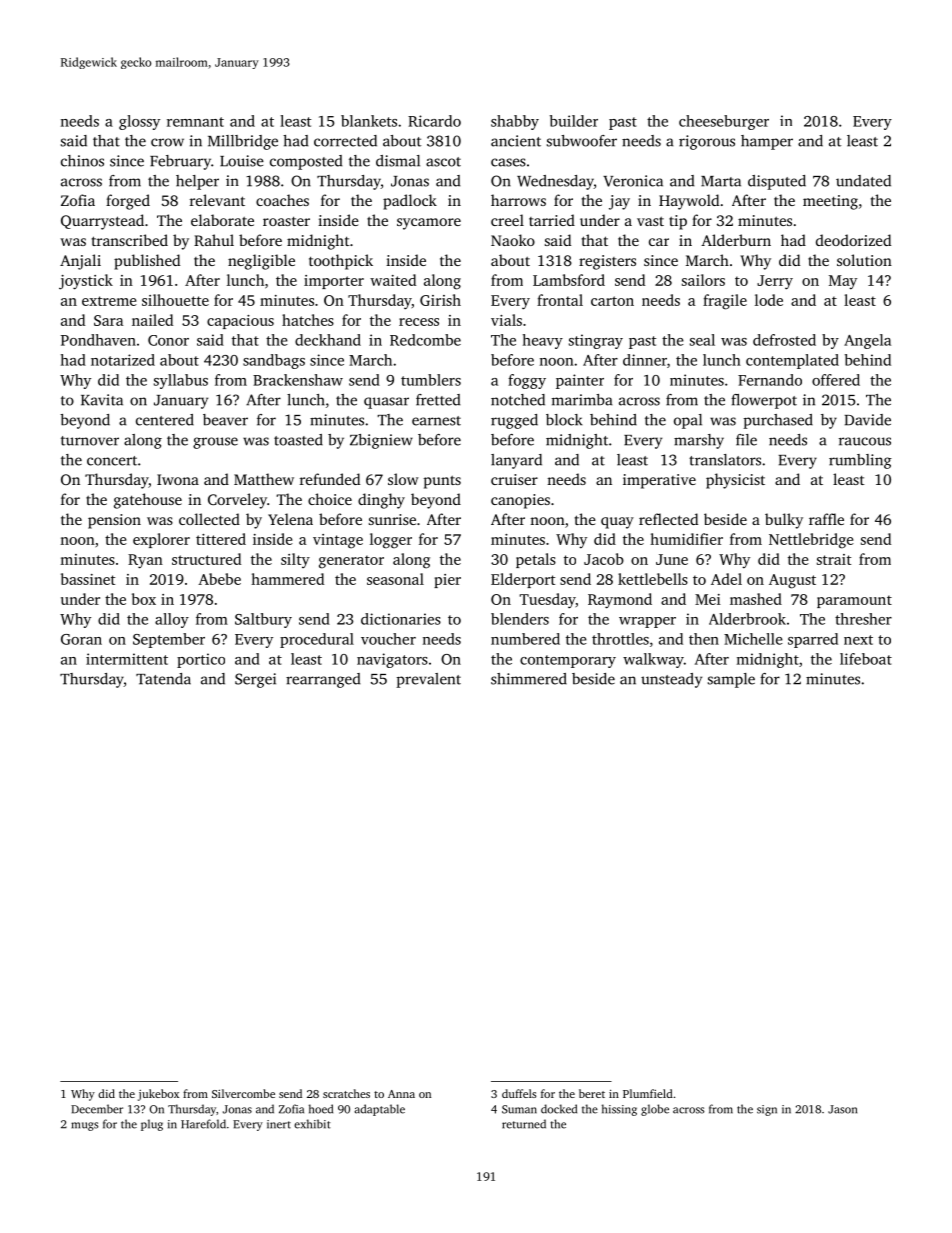 The width and height of the page is (952, 1233). Describe the element at coordinates (222, 220) in the page. I see `elaborate` at that location.
